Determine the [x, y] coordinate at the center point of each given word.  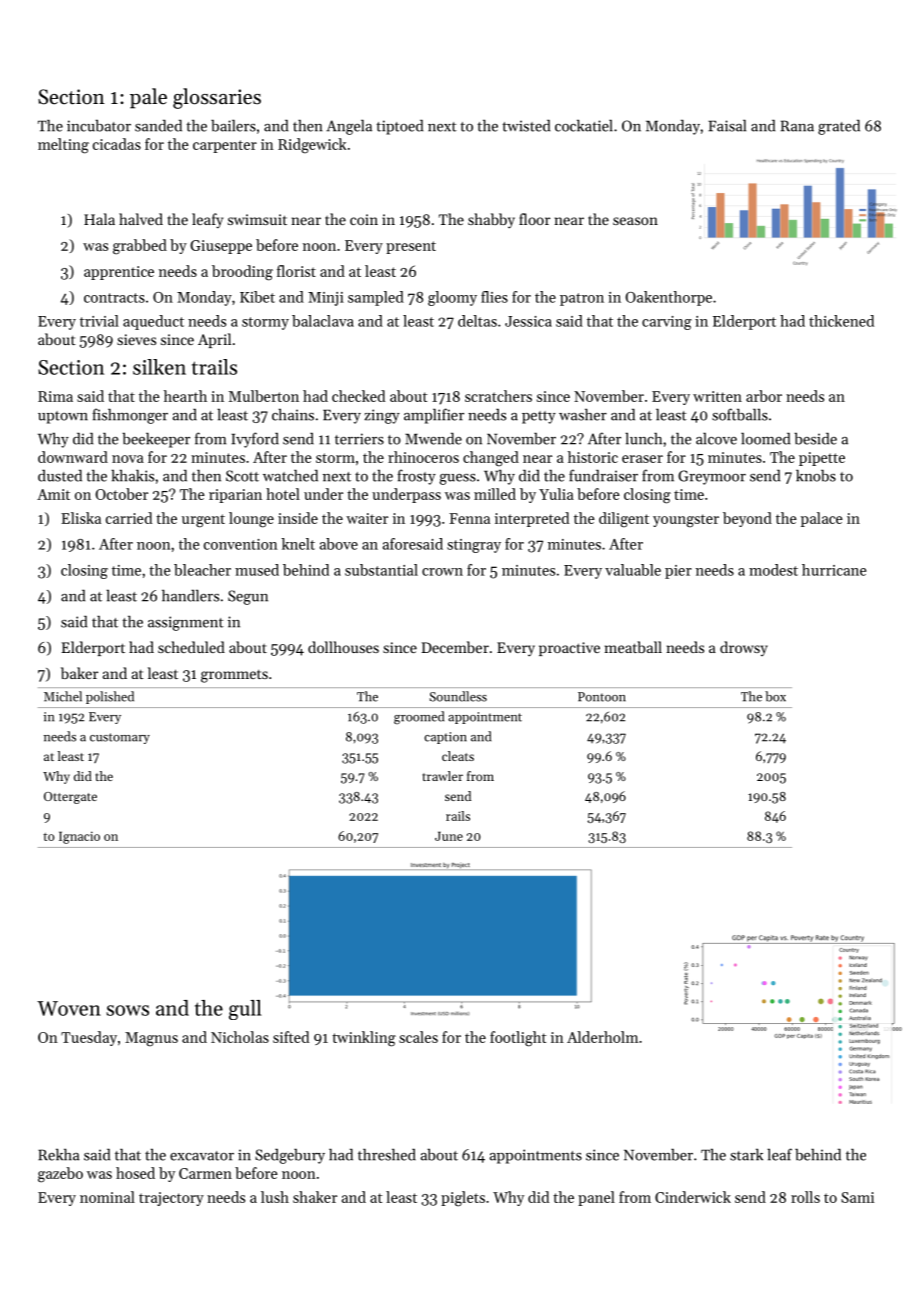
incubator [99, 126]
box [775, 696]
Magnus [151, 1039]
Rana [797, 126]
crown [442, 572]
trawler [442, 776]
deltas [477, 321]
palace [822, 519]
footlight [518, 1039]
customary [120, 738]
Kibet [257, 297]
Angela [349, 127]
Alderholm [602, 1037]
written [717, 396]
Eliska [81, 518]
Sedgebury [290, 1156]
